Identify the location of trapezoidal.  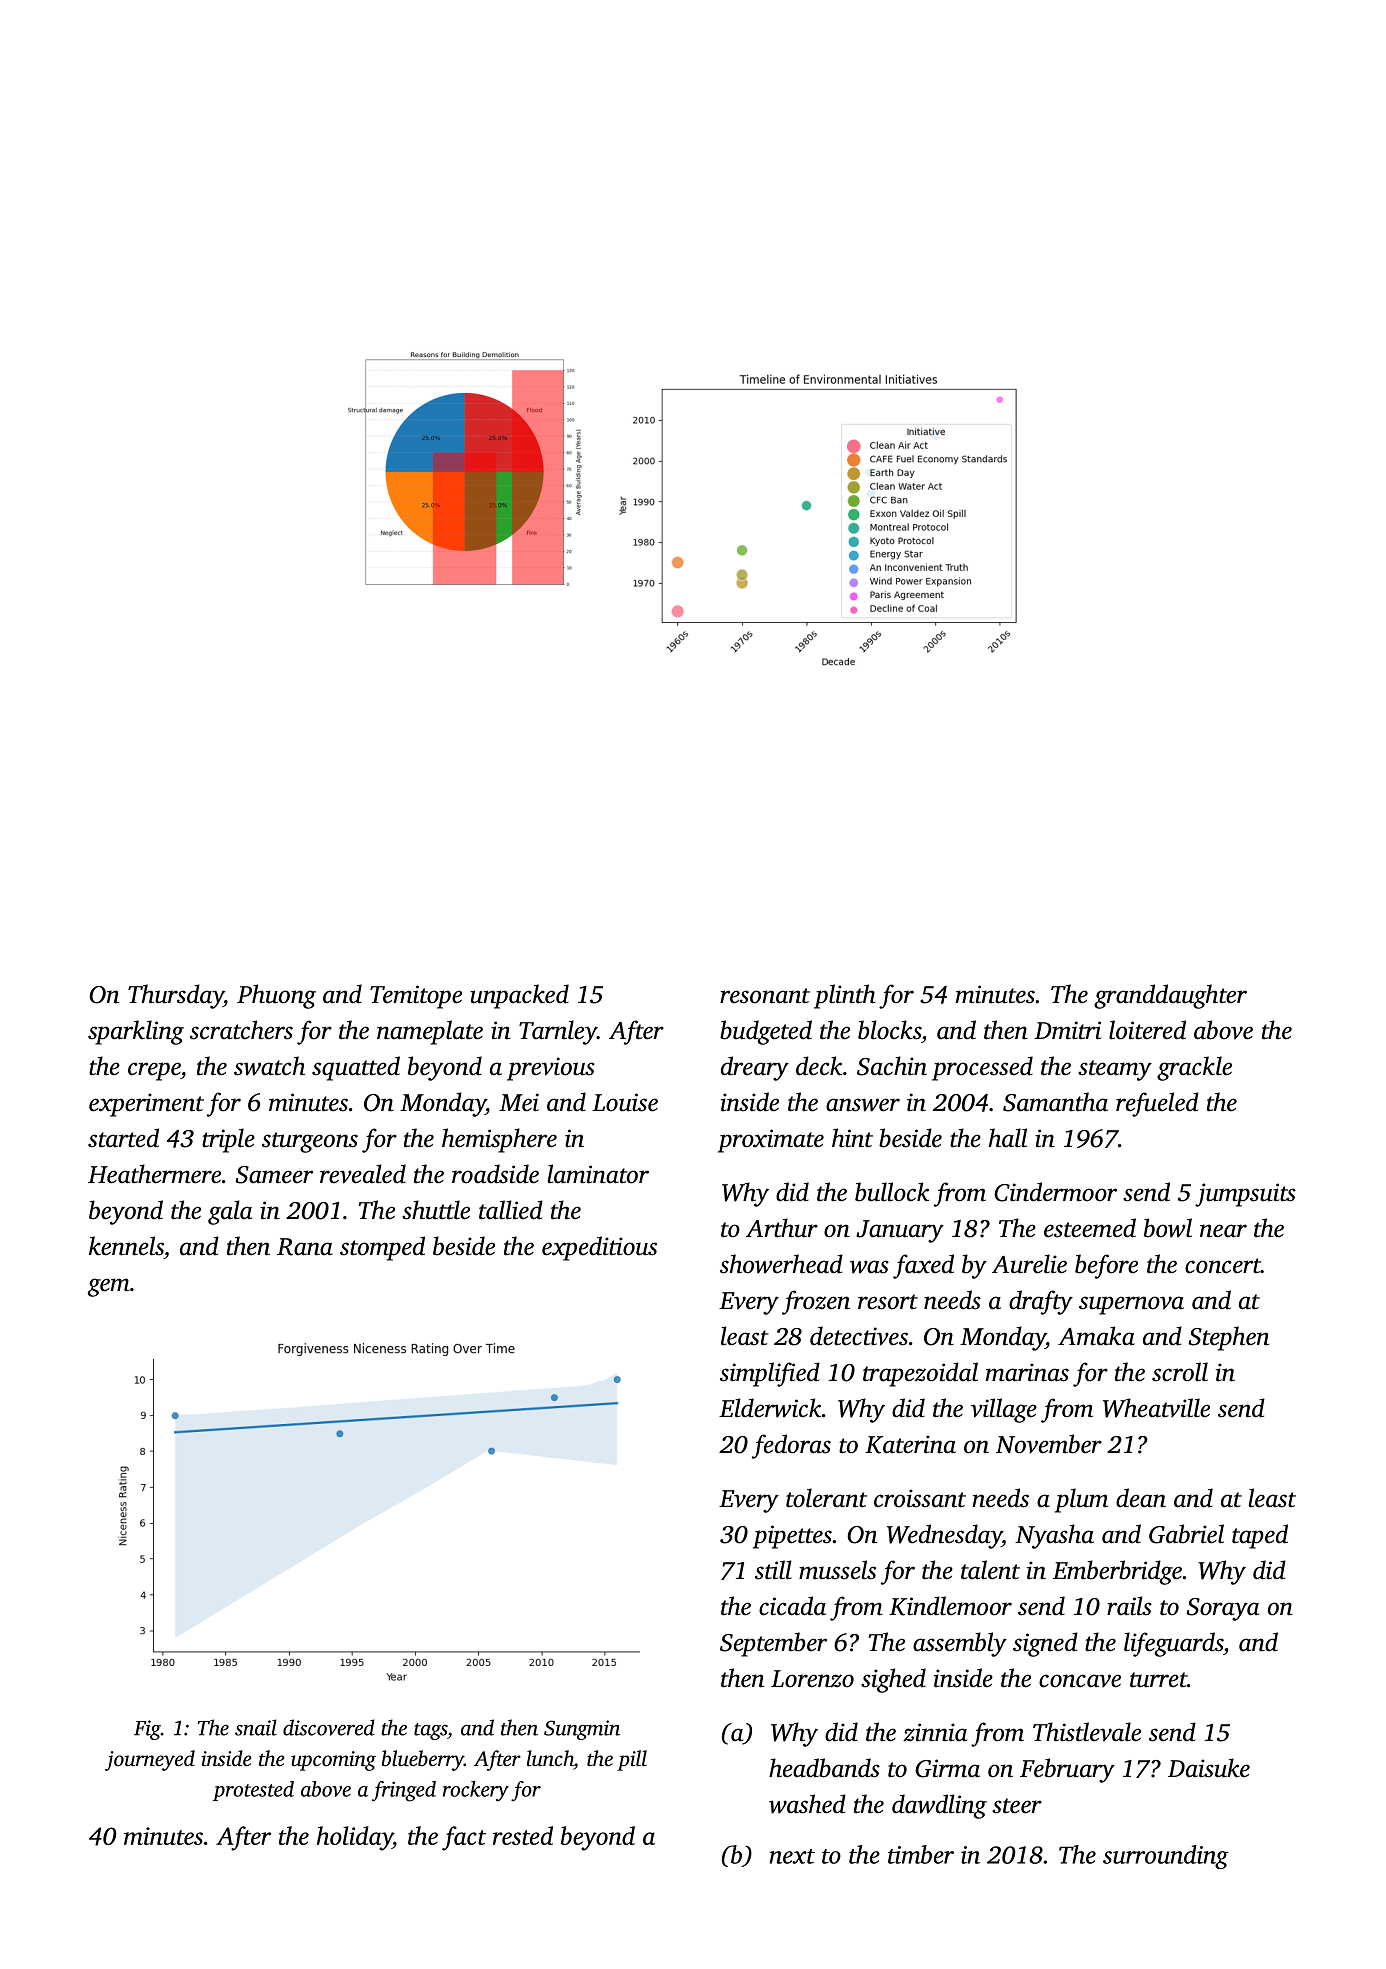
(920, 1374).
